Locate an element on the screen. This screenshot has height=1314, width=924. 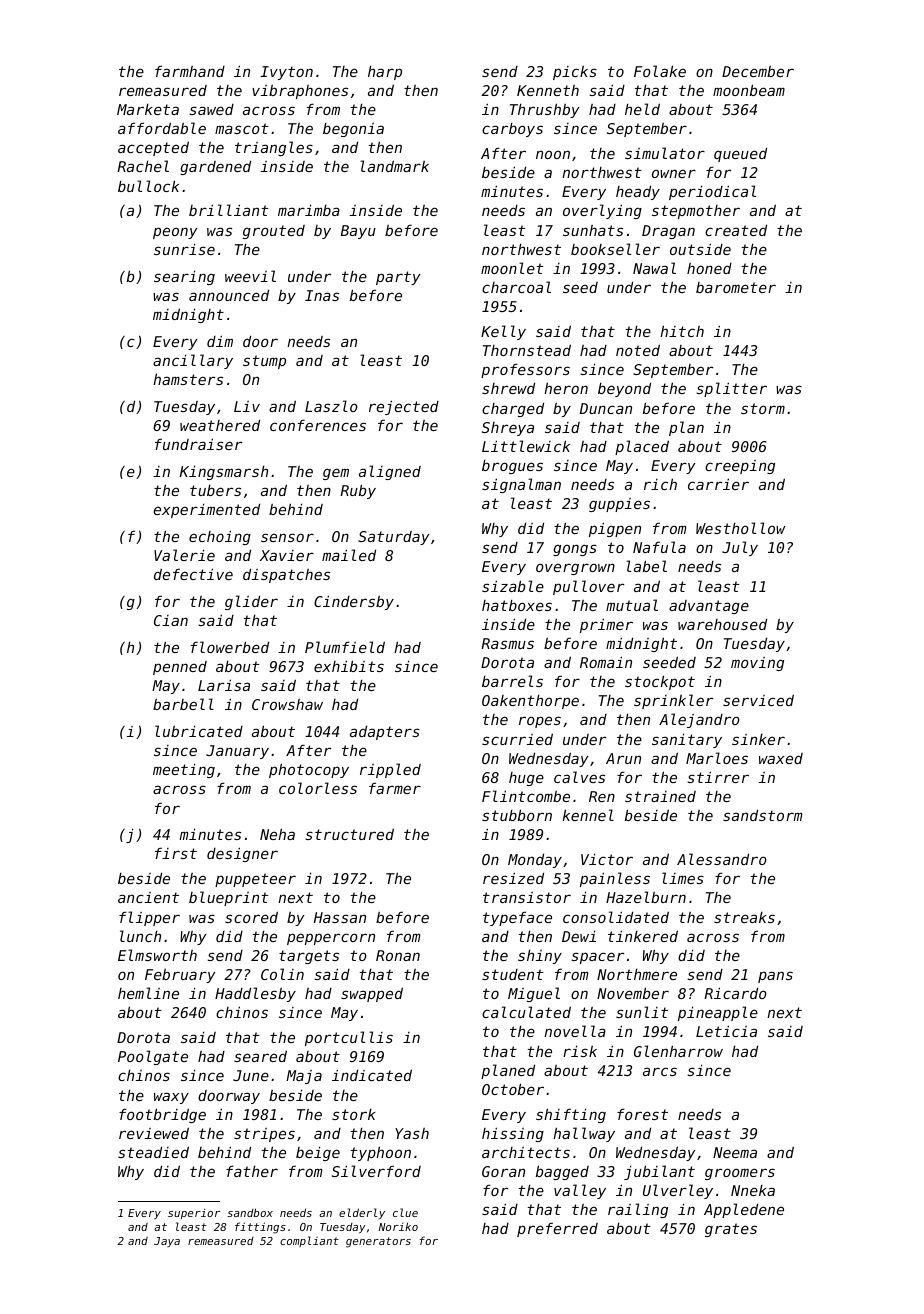
streaks is located at coordinates (744, 917).
